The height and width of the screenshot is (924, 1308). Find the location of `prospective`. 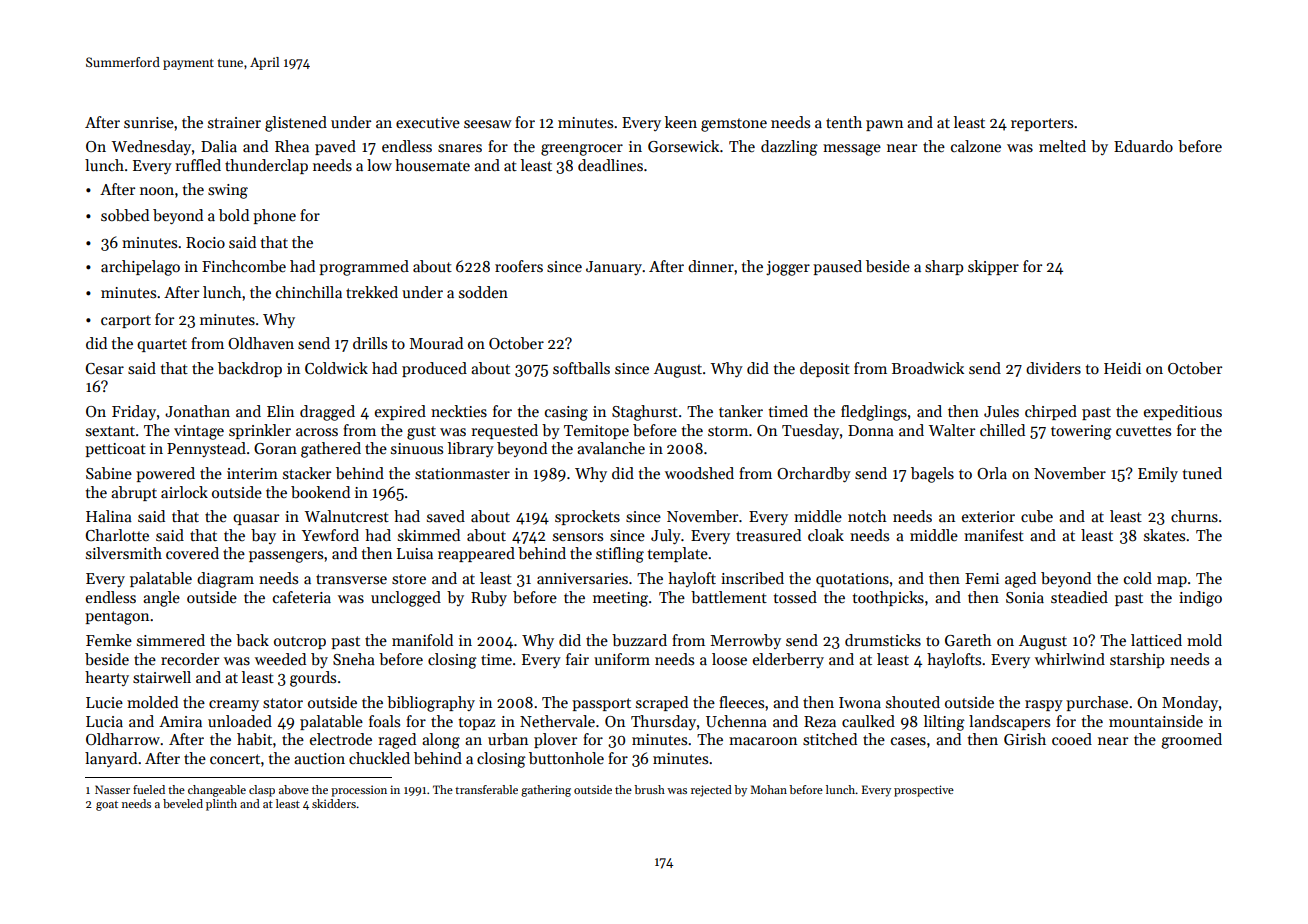

prospective is located at coordinates (924, 791).
